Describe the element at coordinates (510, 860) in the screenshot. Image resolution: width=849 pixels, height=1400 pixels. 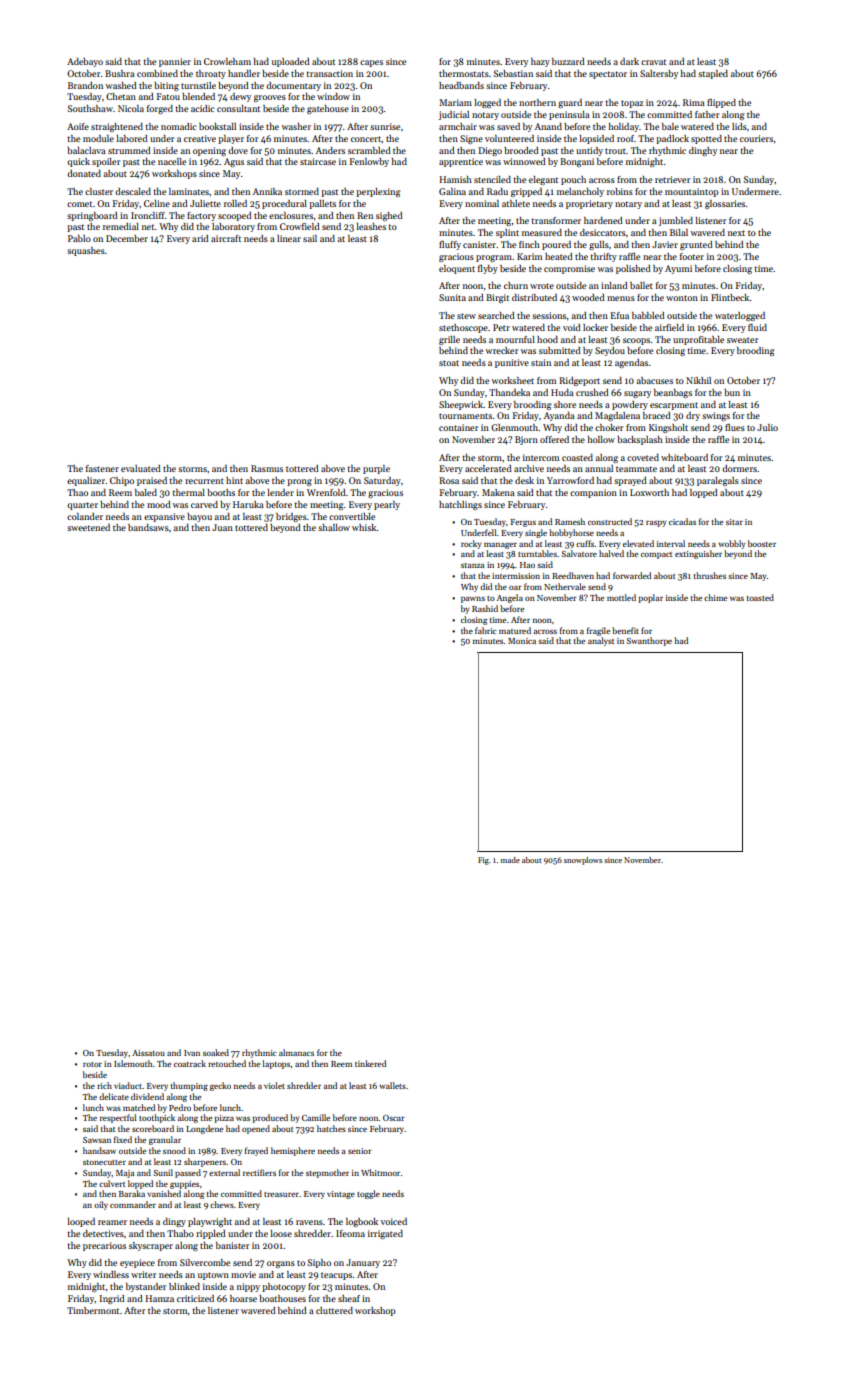
I see `made` at that location.
